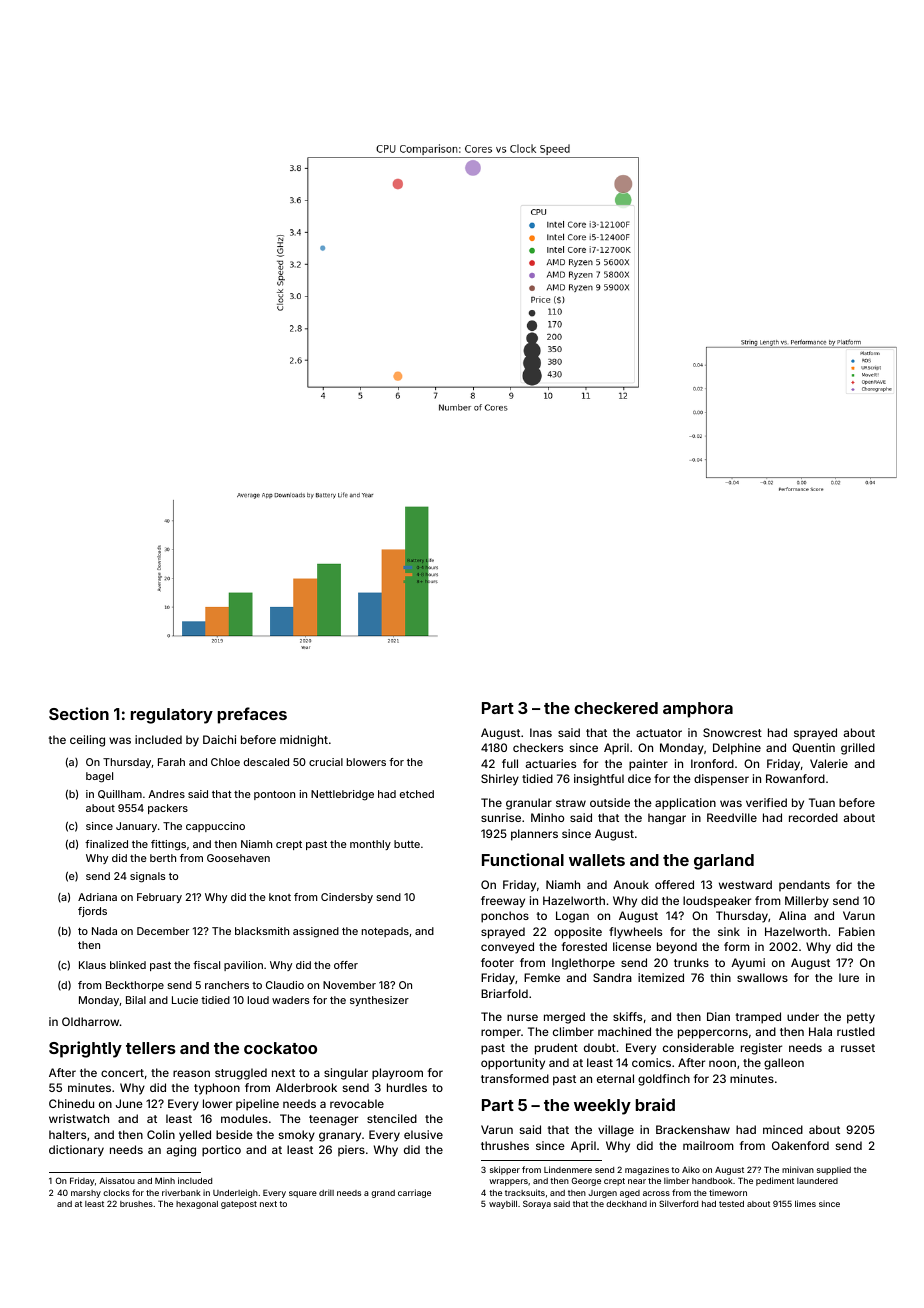 The width and height of the screenshot is (924, 1308). What do you see at coordinates (357, 1103) in the screenshot?
I see `revocable` at bounding box center [357, 1103].
